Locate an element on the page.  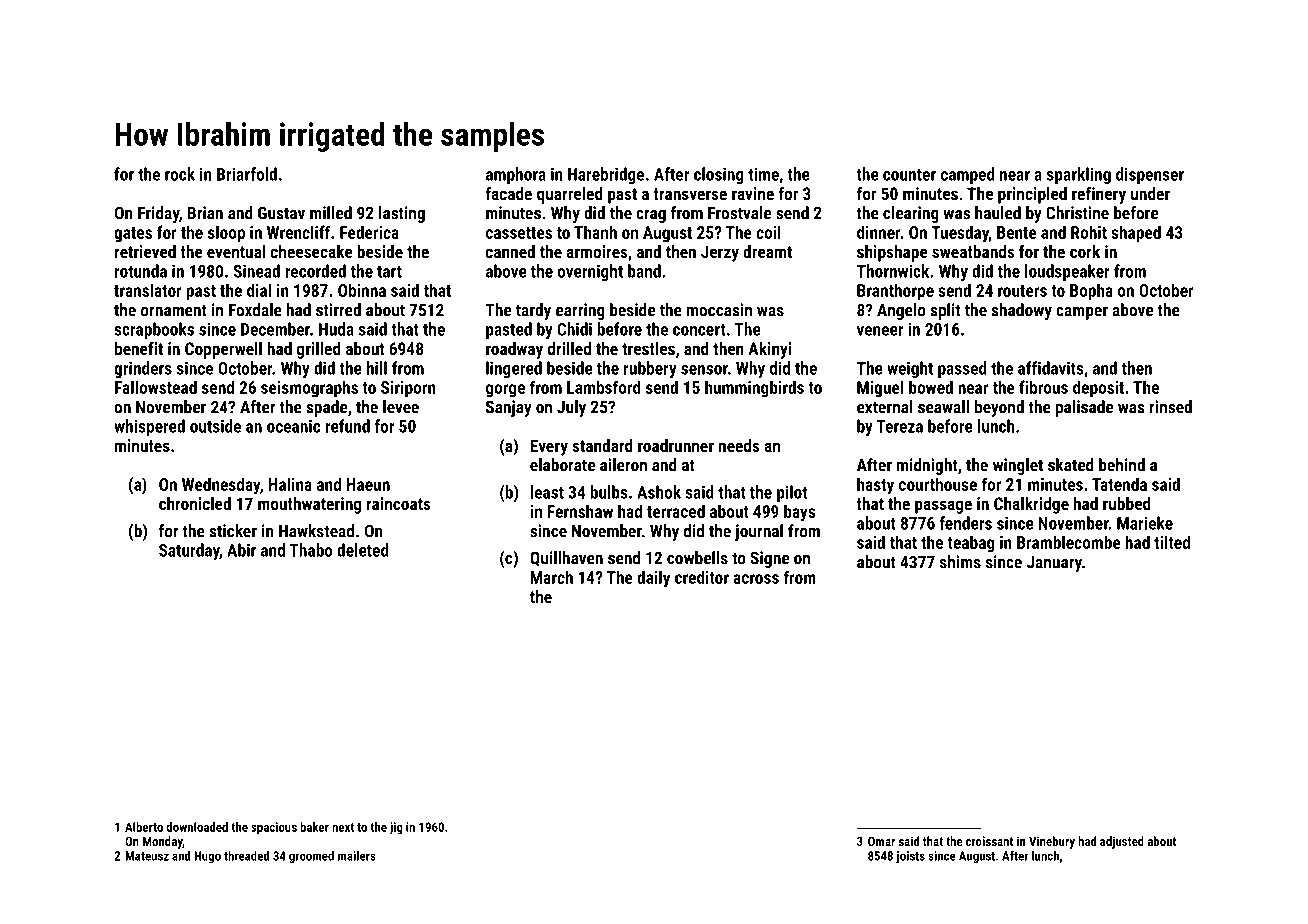
refund is located at coordinates (347, 426).
